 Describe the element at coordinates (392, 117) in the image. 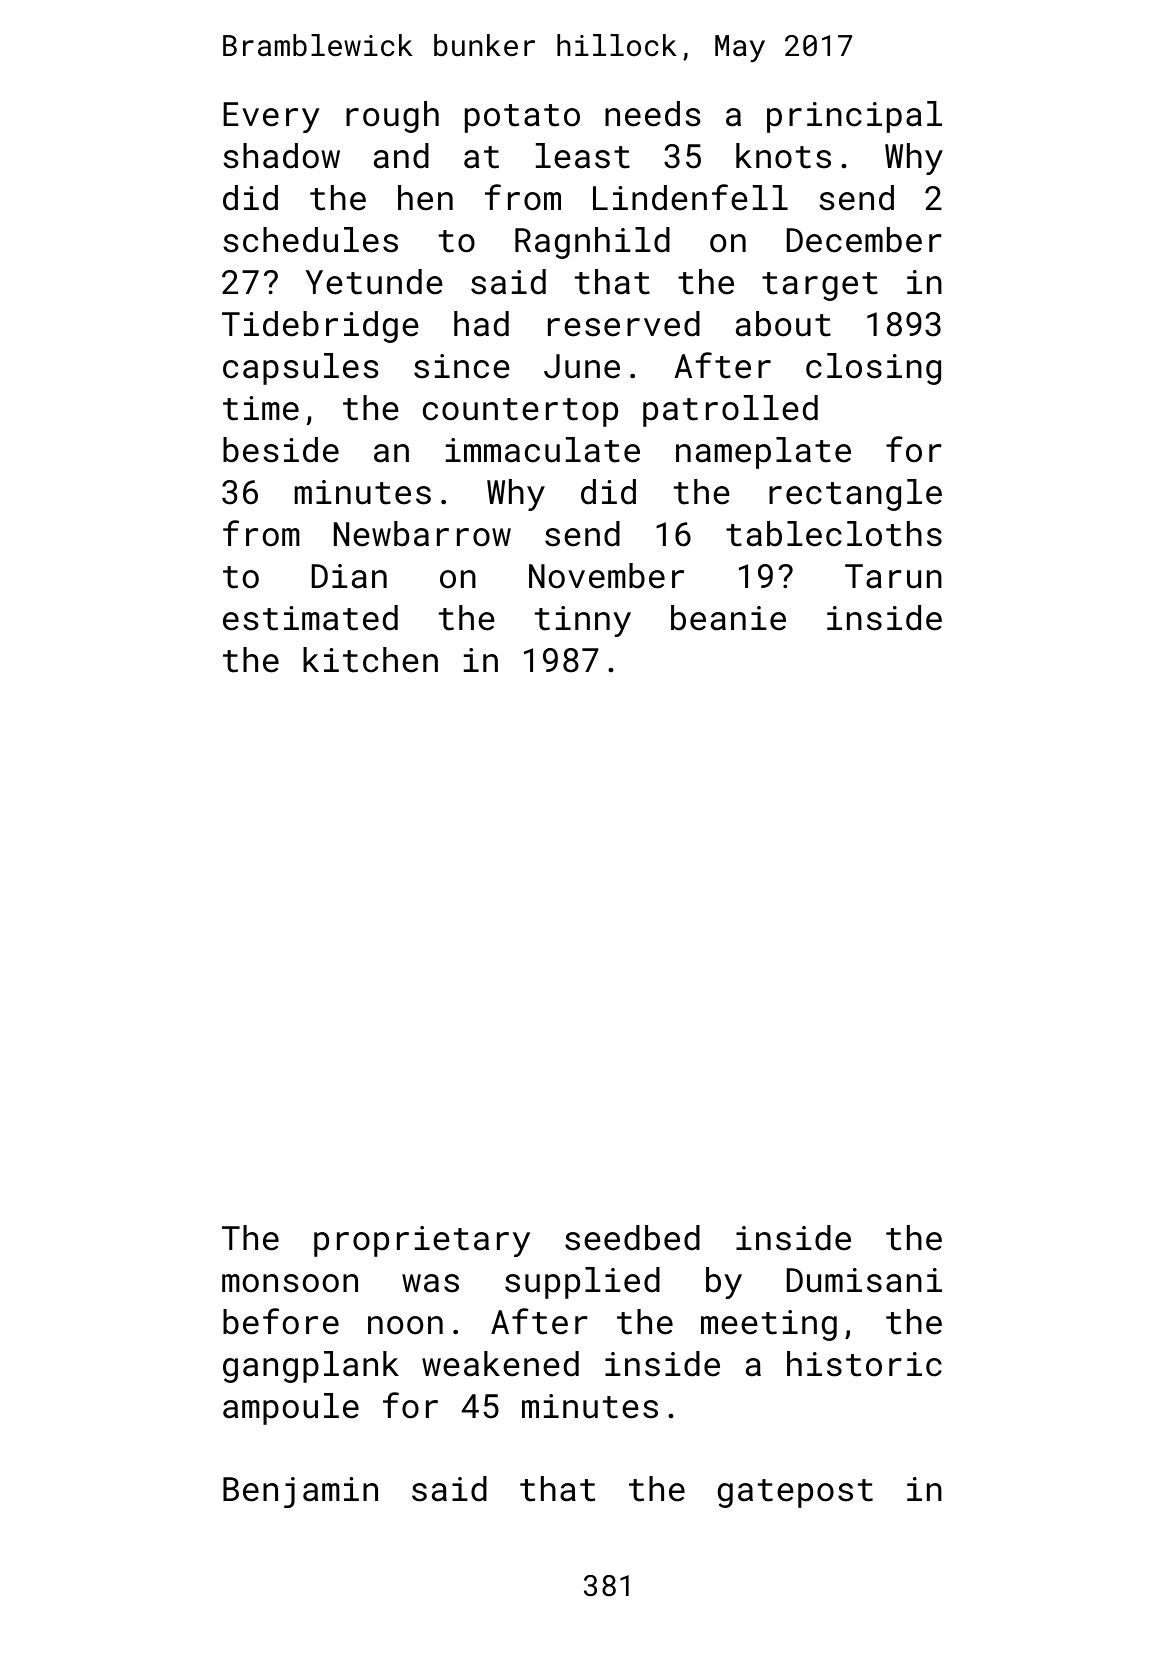

I see `rough` at that location.
